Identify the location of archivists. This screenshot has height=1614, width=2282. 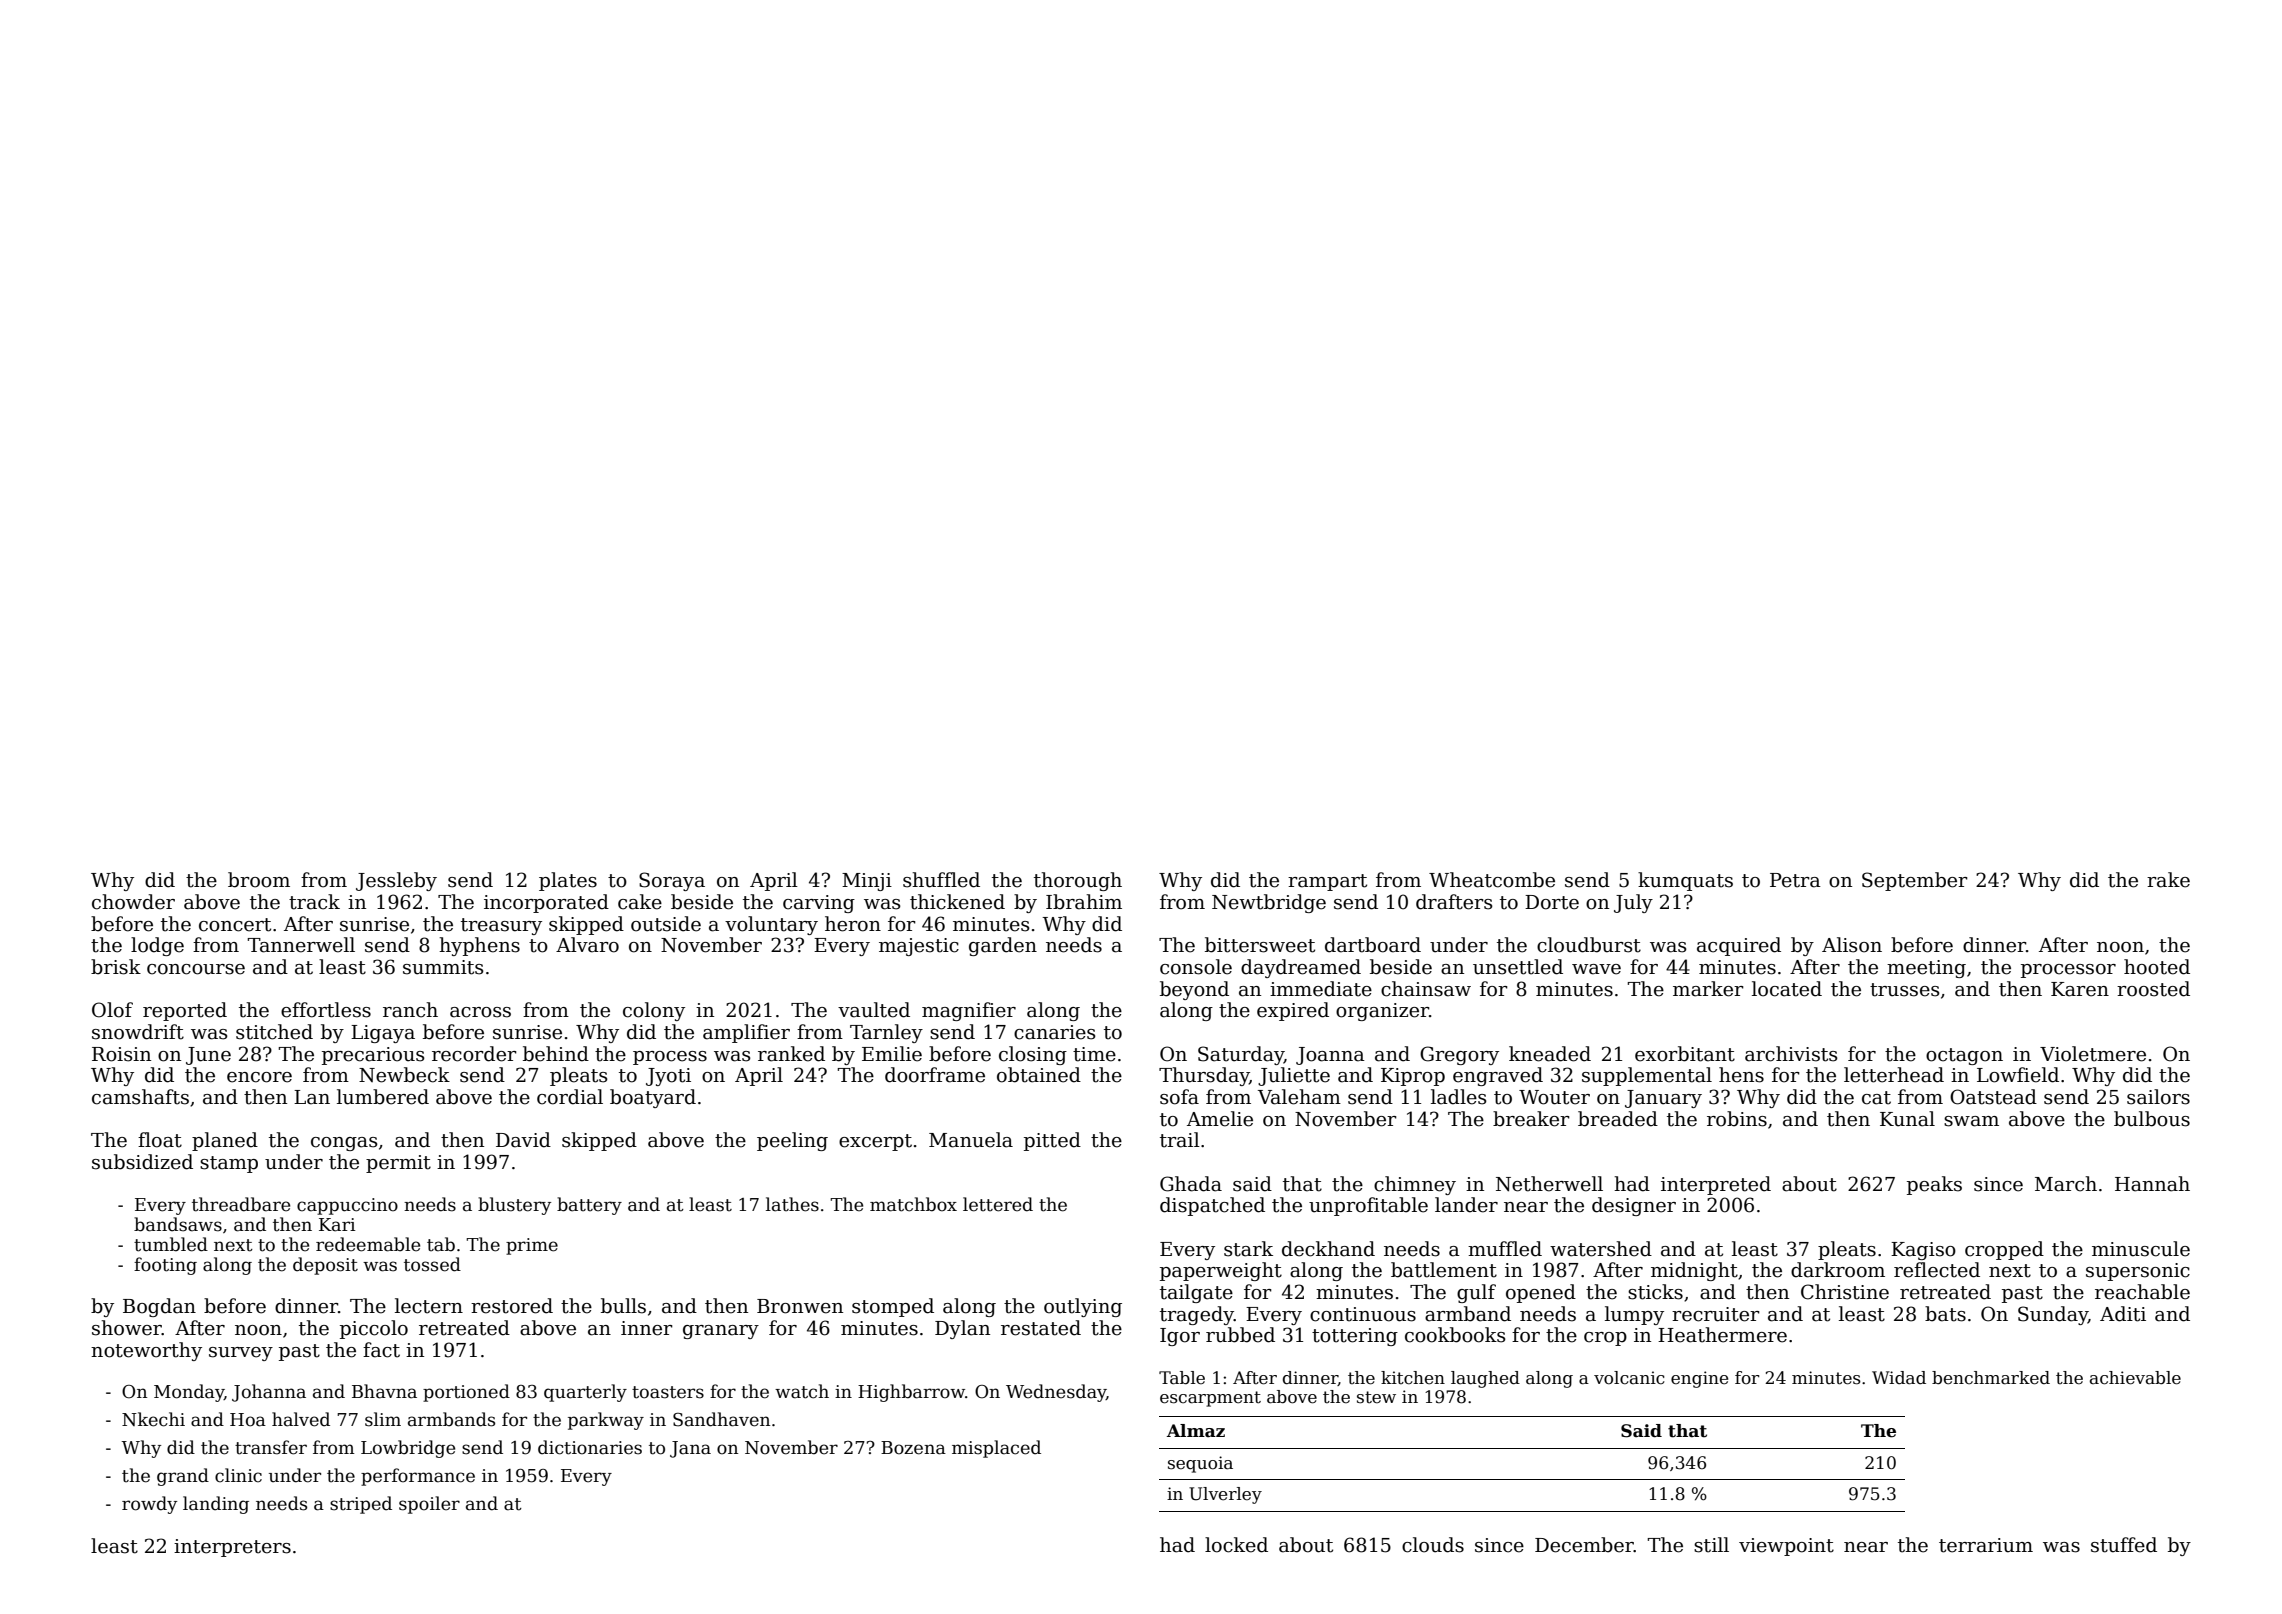
(1791, 1054).
